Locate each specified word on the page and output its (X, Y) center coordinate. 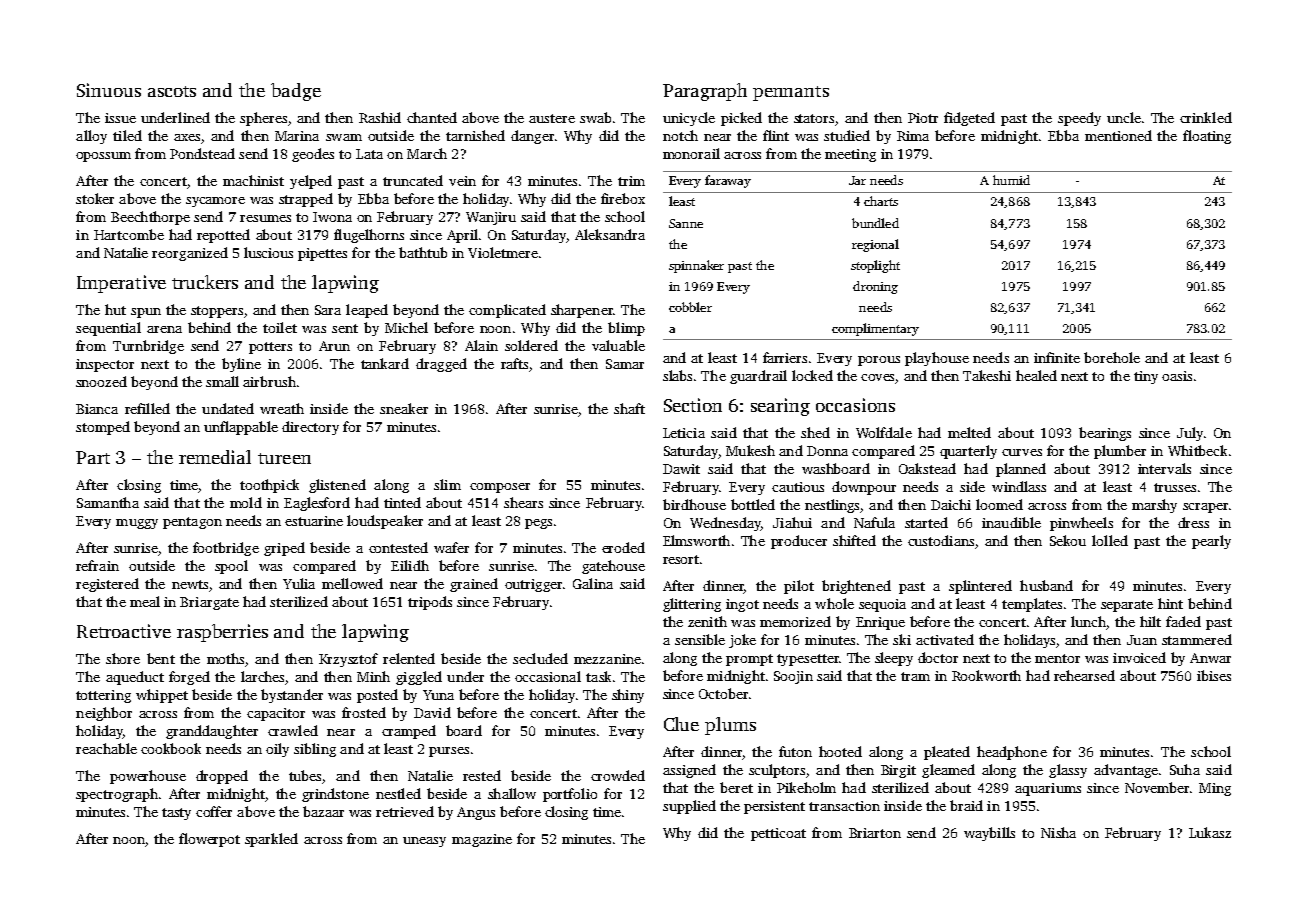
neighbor (104, 714)
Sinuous (109, 90)
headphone (1012, 753)
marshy (1154, 506)
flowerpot (209, 840)
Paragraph (705, 92)
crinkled (1206, 117)
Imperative (121, 284)
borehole (1112, 357)
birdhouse (694, 504)
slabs (677, 375)
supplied (689, 807)
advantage (1126, 771)
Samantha (108, 502)
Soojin (793, 677)
